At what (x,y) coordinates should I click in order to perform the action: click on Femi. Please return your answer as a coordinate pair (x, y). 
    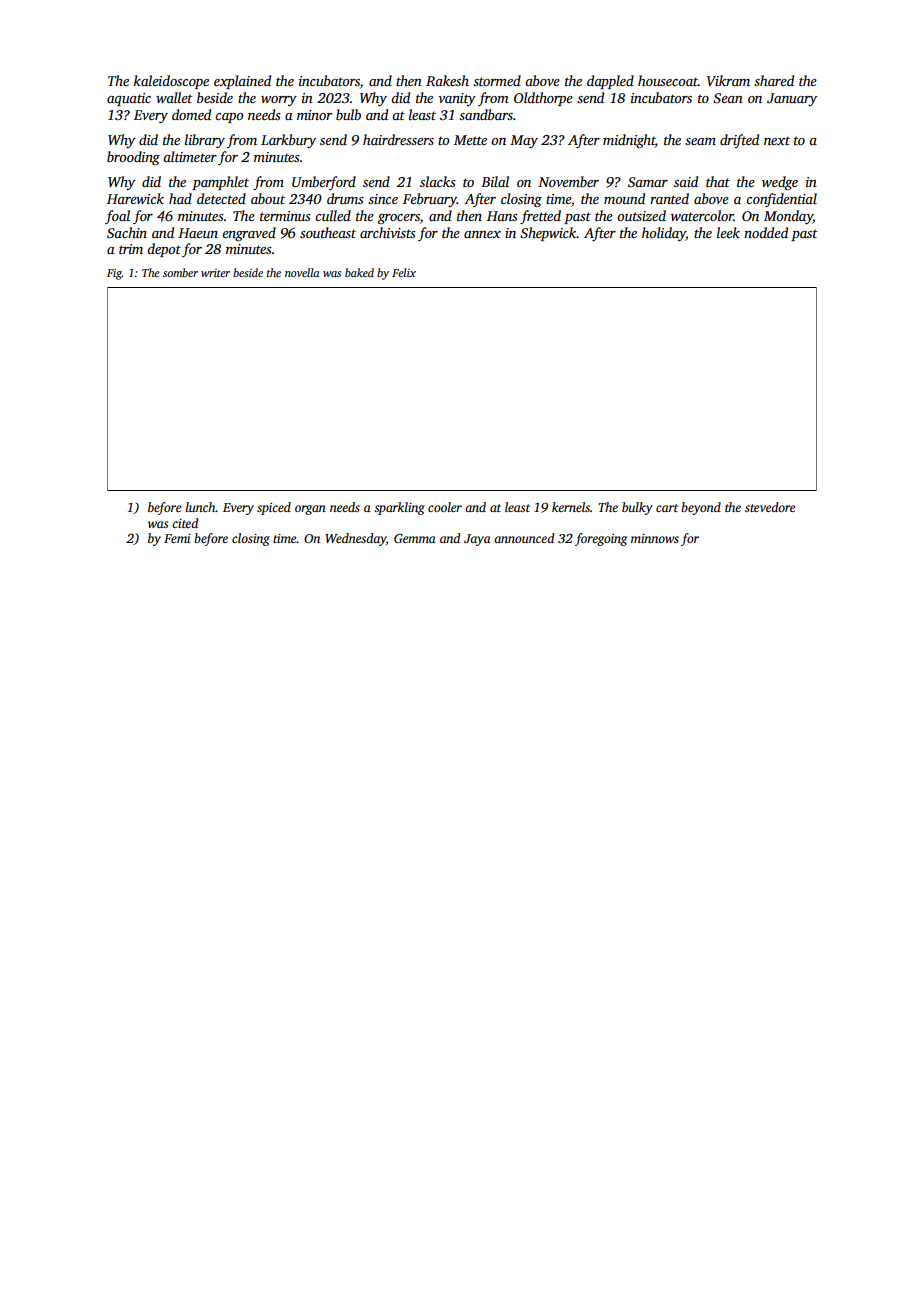
    Looking at the image, I should click on (177, 538).
